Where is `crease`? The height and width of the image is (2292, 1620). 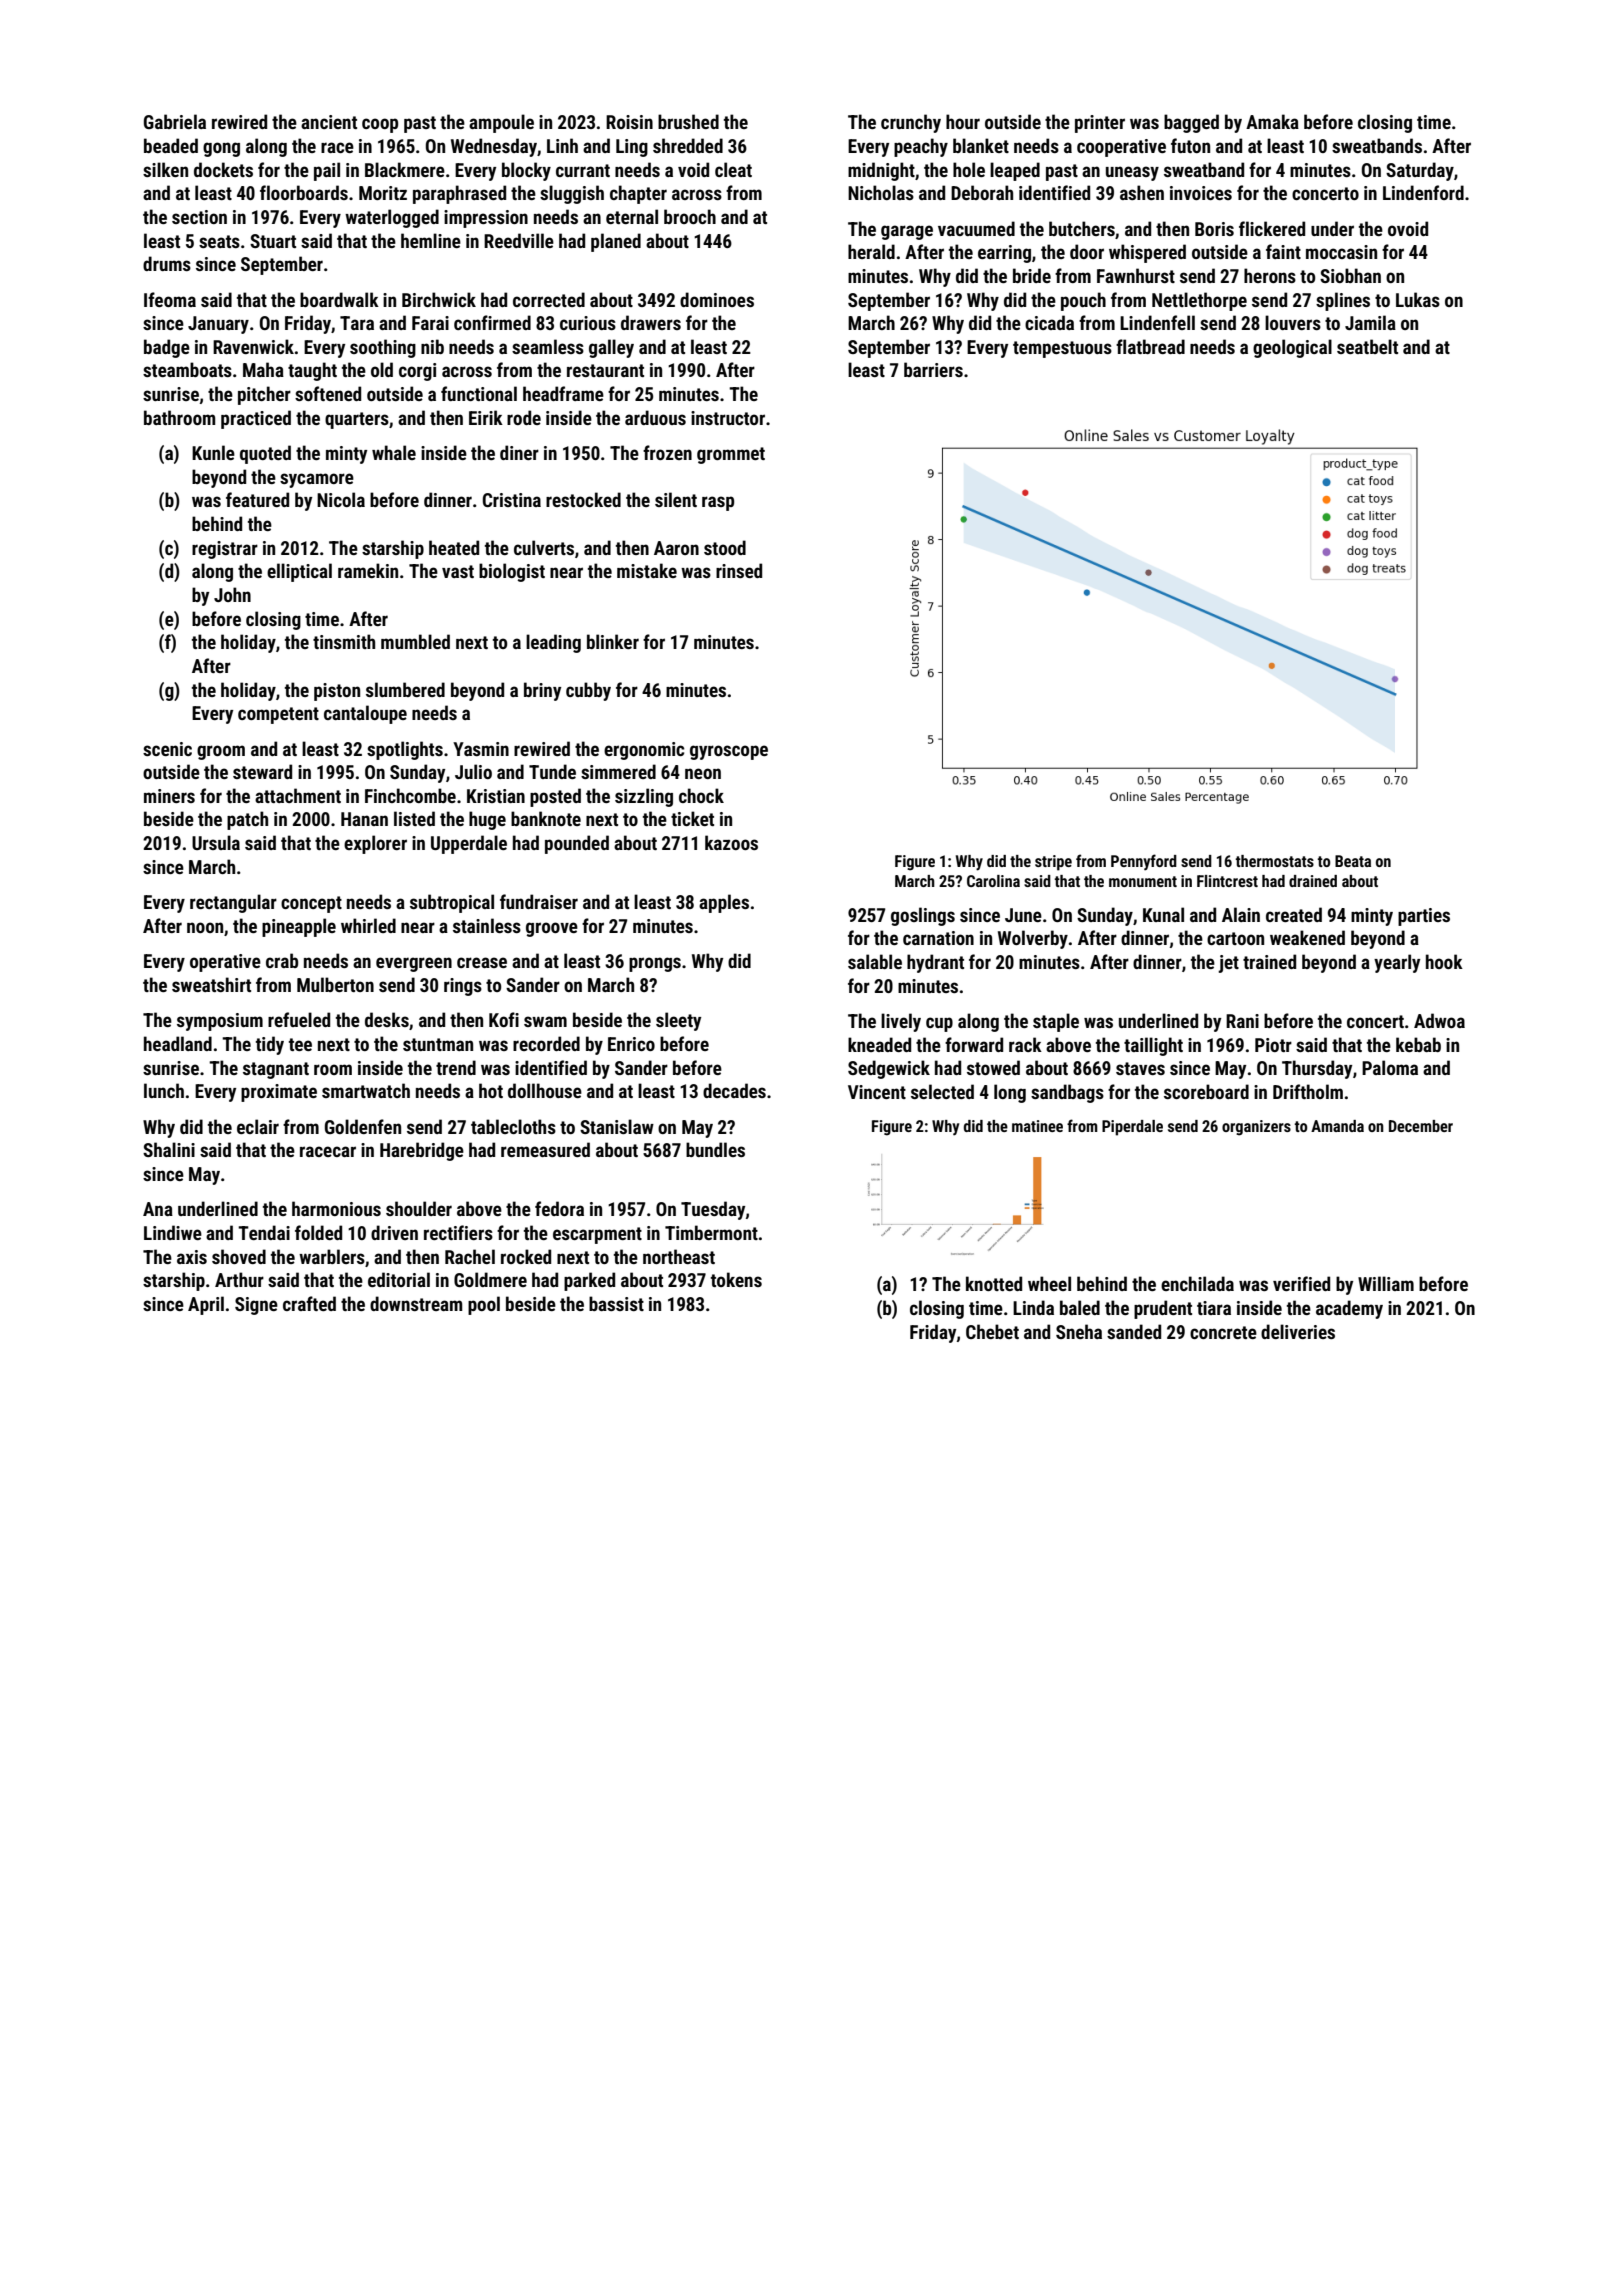 crease is located at coordinates (482, 962).
